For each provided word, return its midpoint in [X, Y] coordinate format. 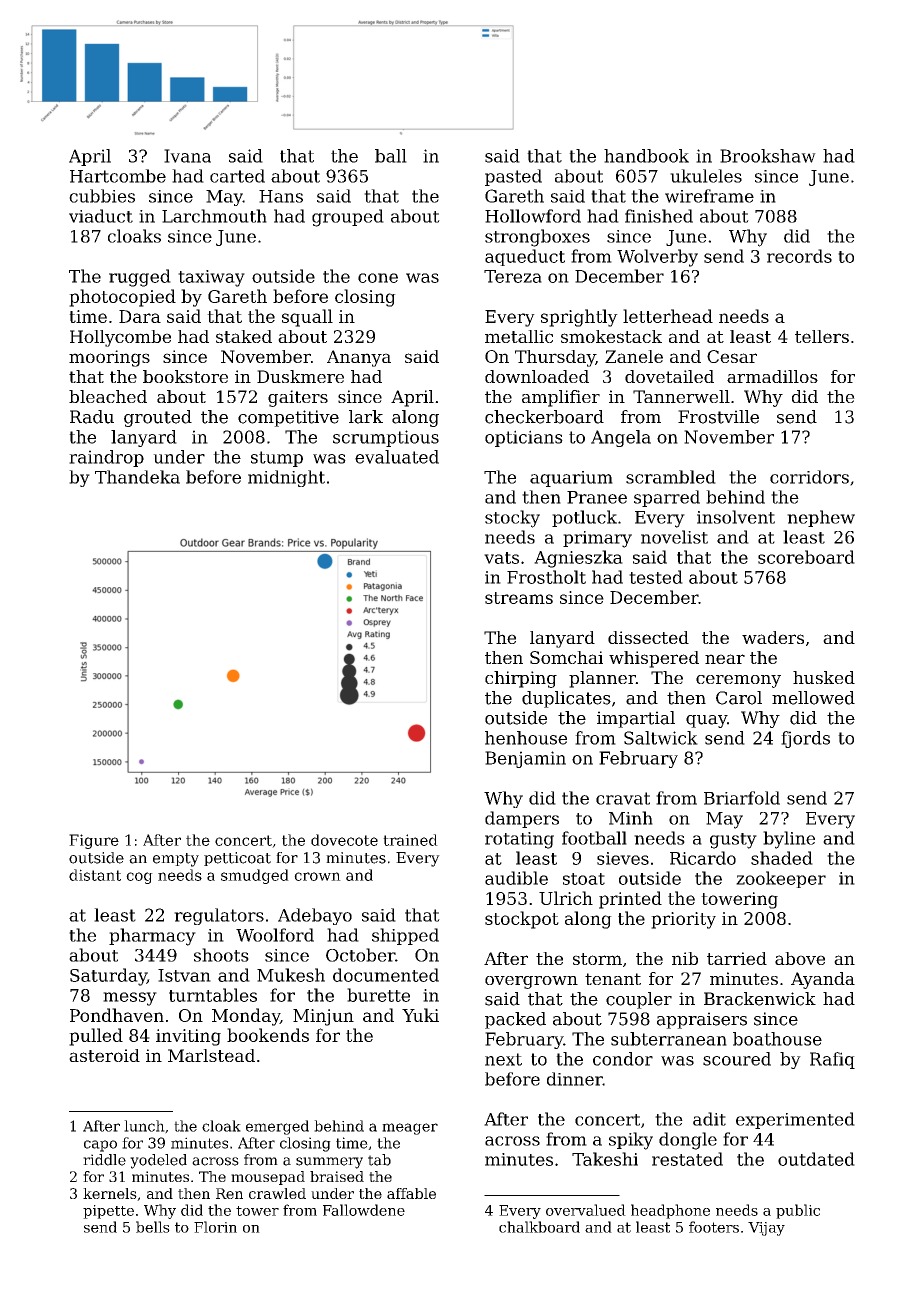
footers [714, 1227]
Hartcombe [118, 176]
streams [519, 598]
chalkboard [539, 1227]
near [725, 659]
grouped [348, 218]
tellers [822, 336]
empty [176, 860]
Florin [215, 1227]
